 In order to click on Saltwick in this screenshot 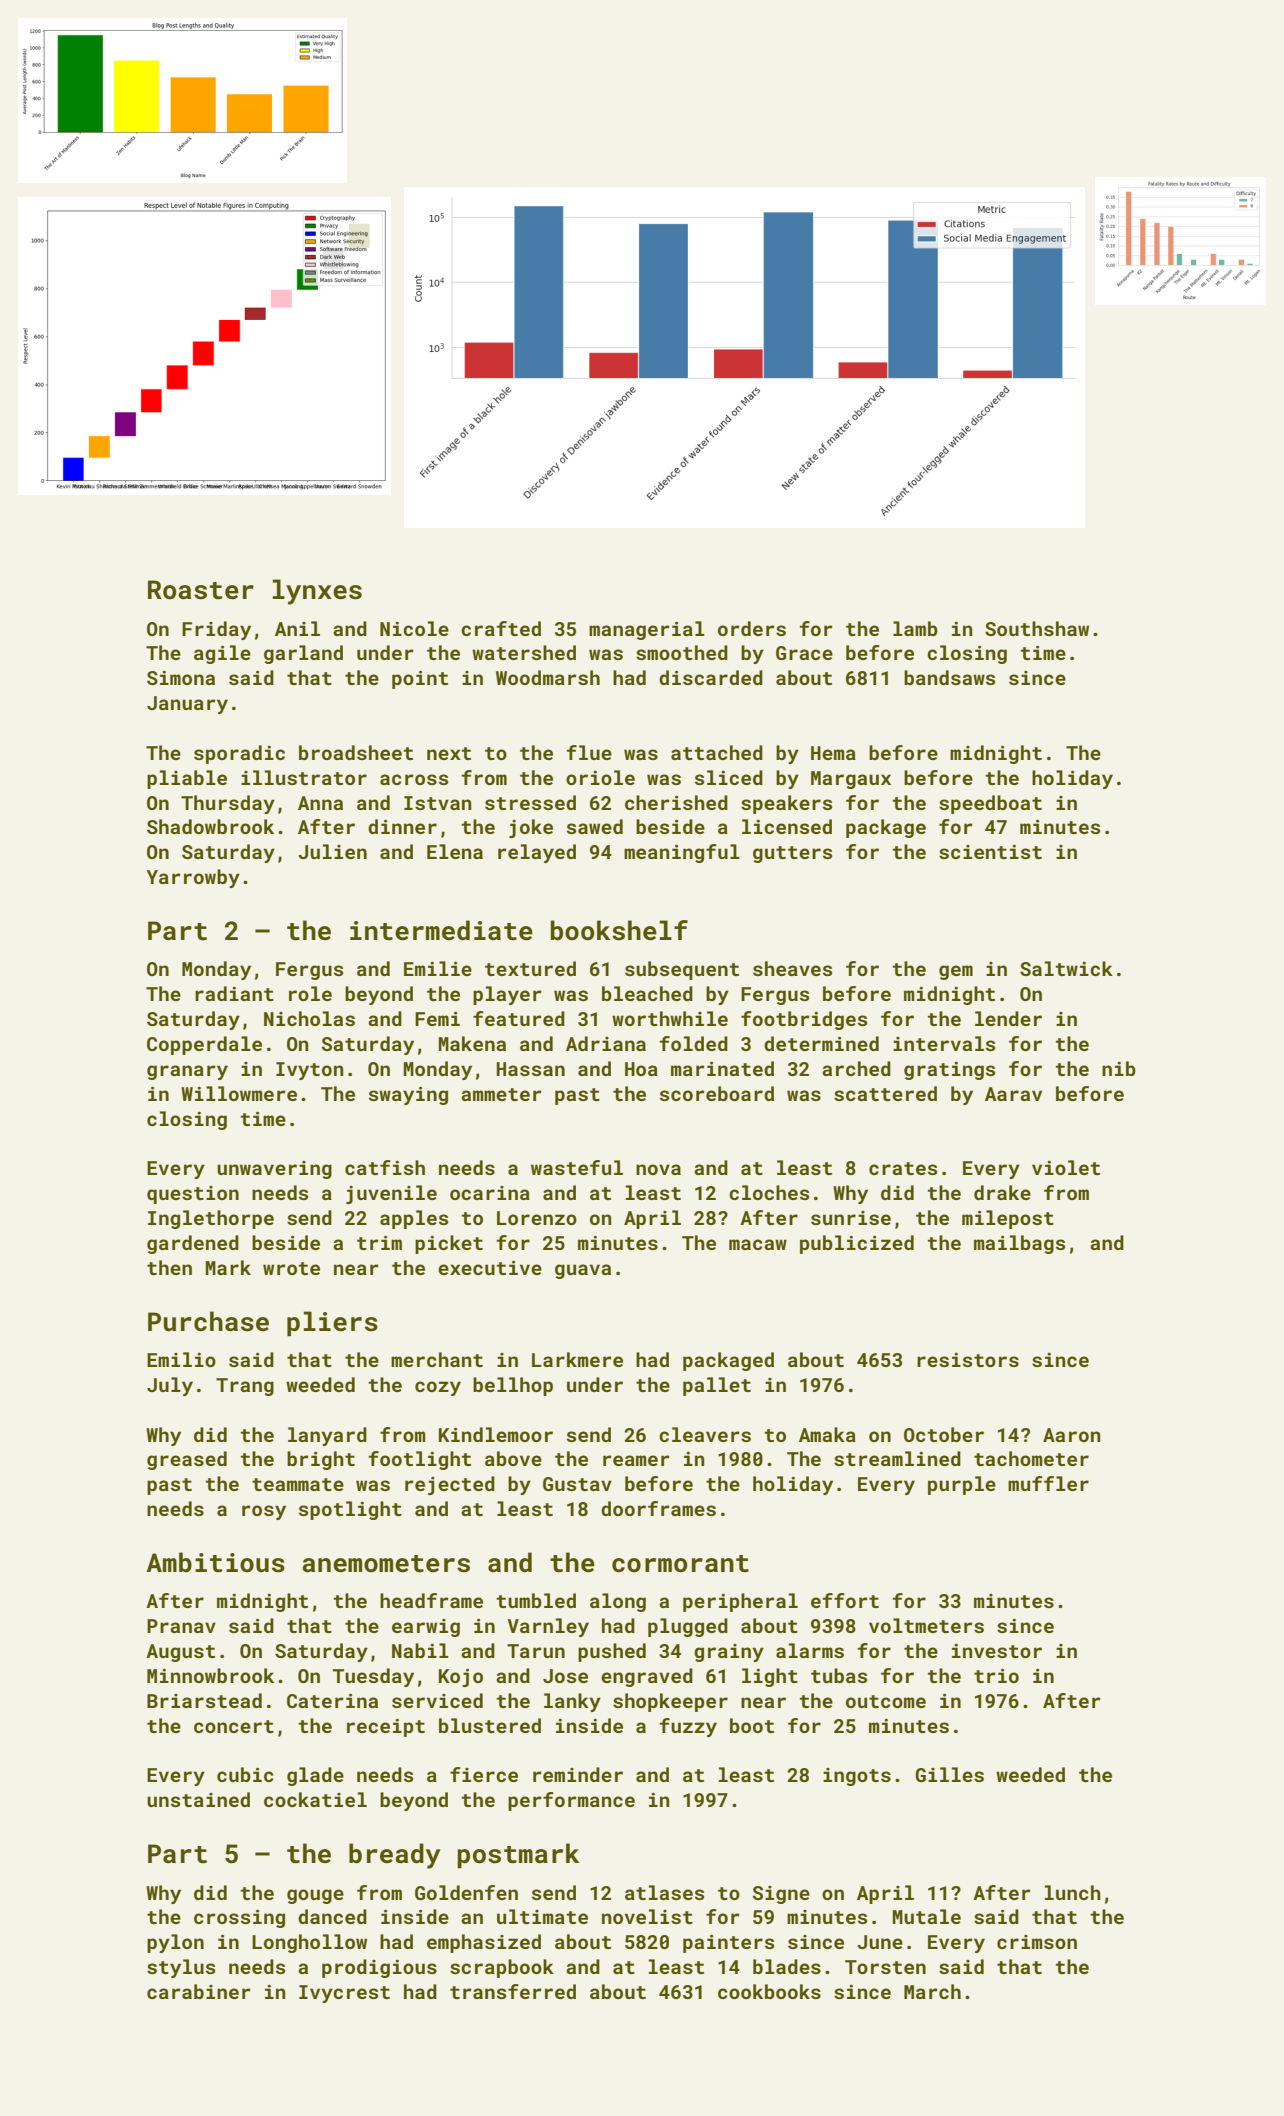, I will do `click(1066, 968)`.
